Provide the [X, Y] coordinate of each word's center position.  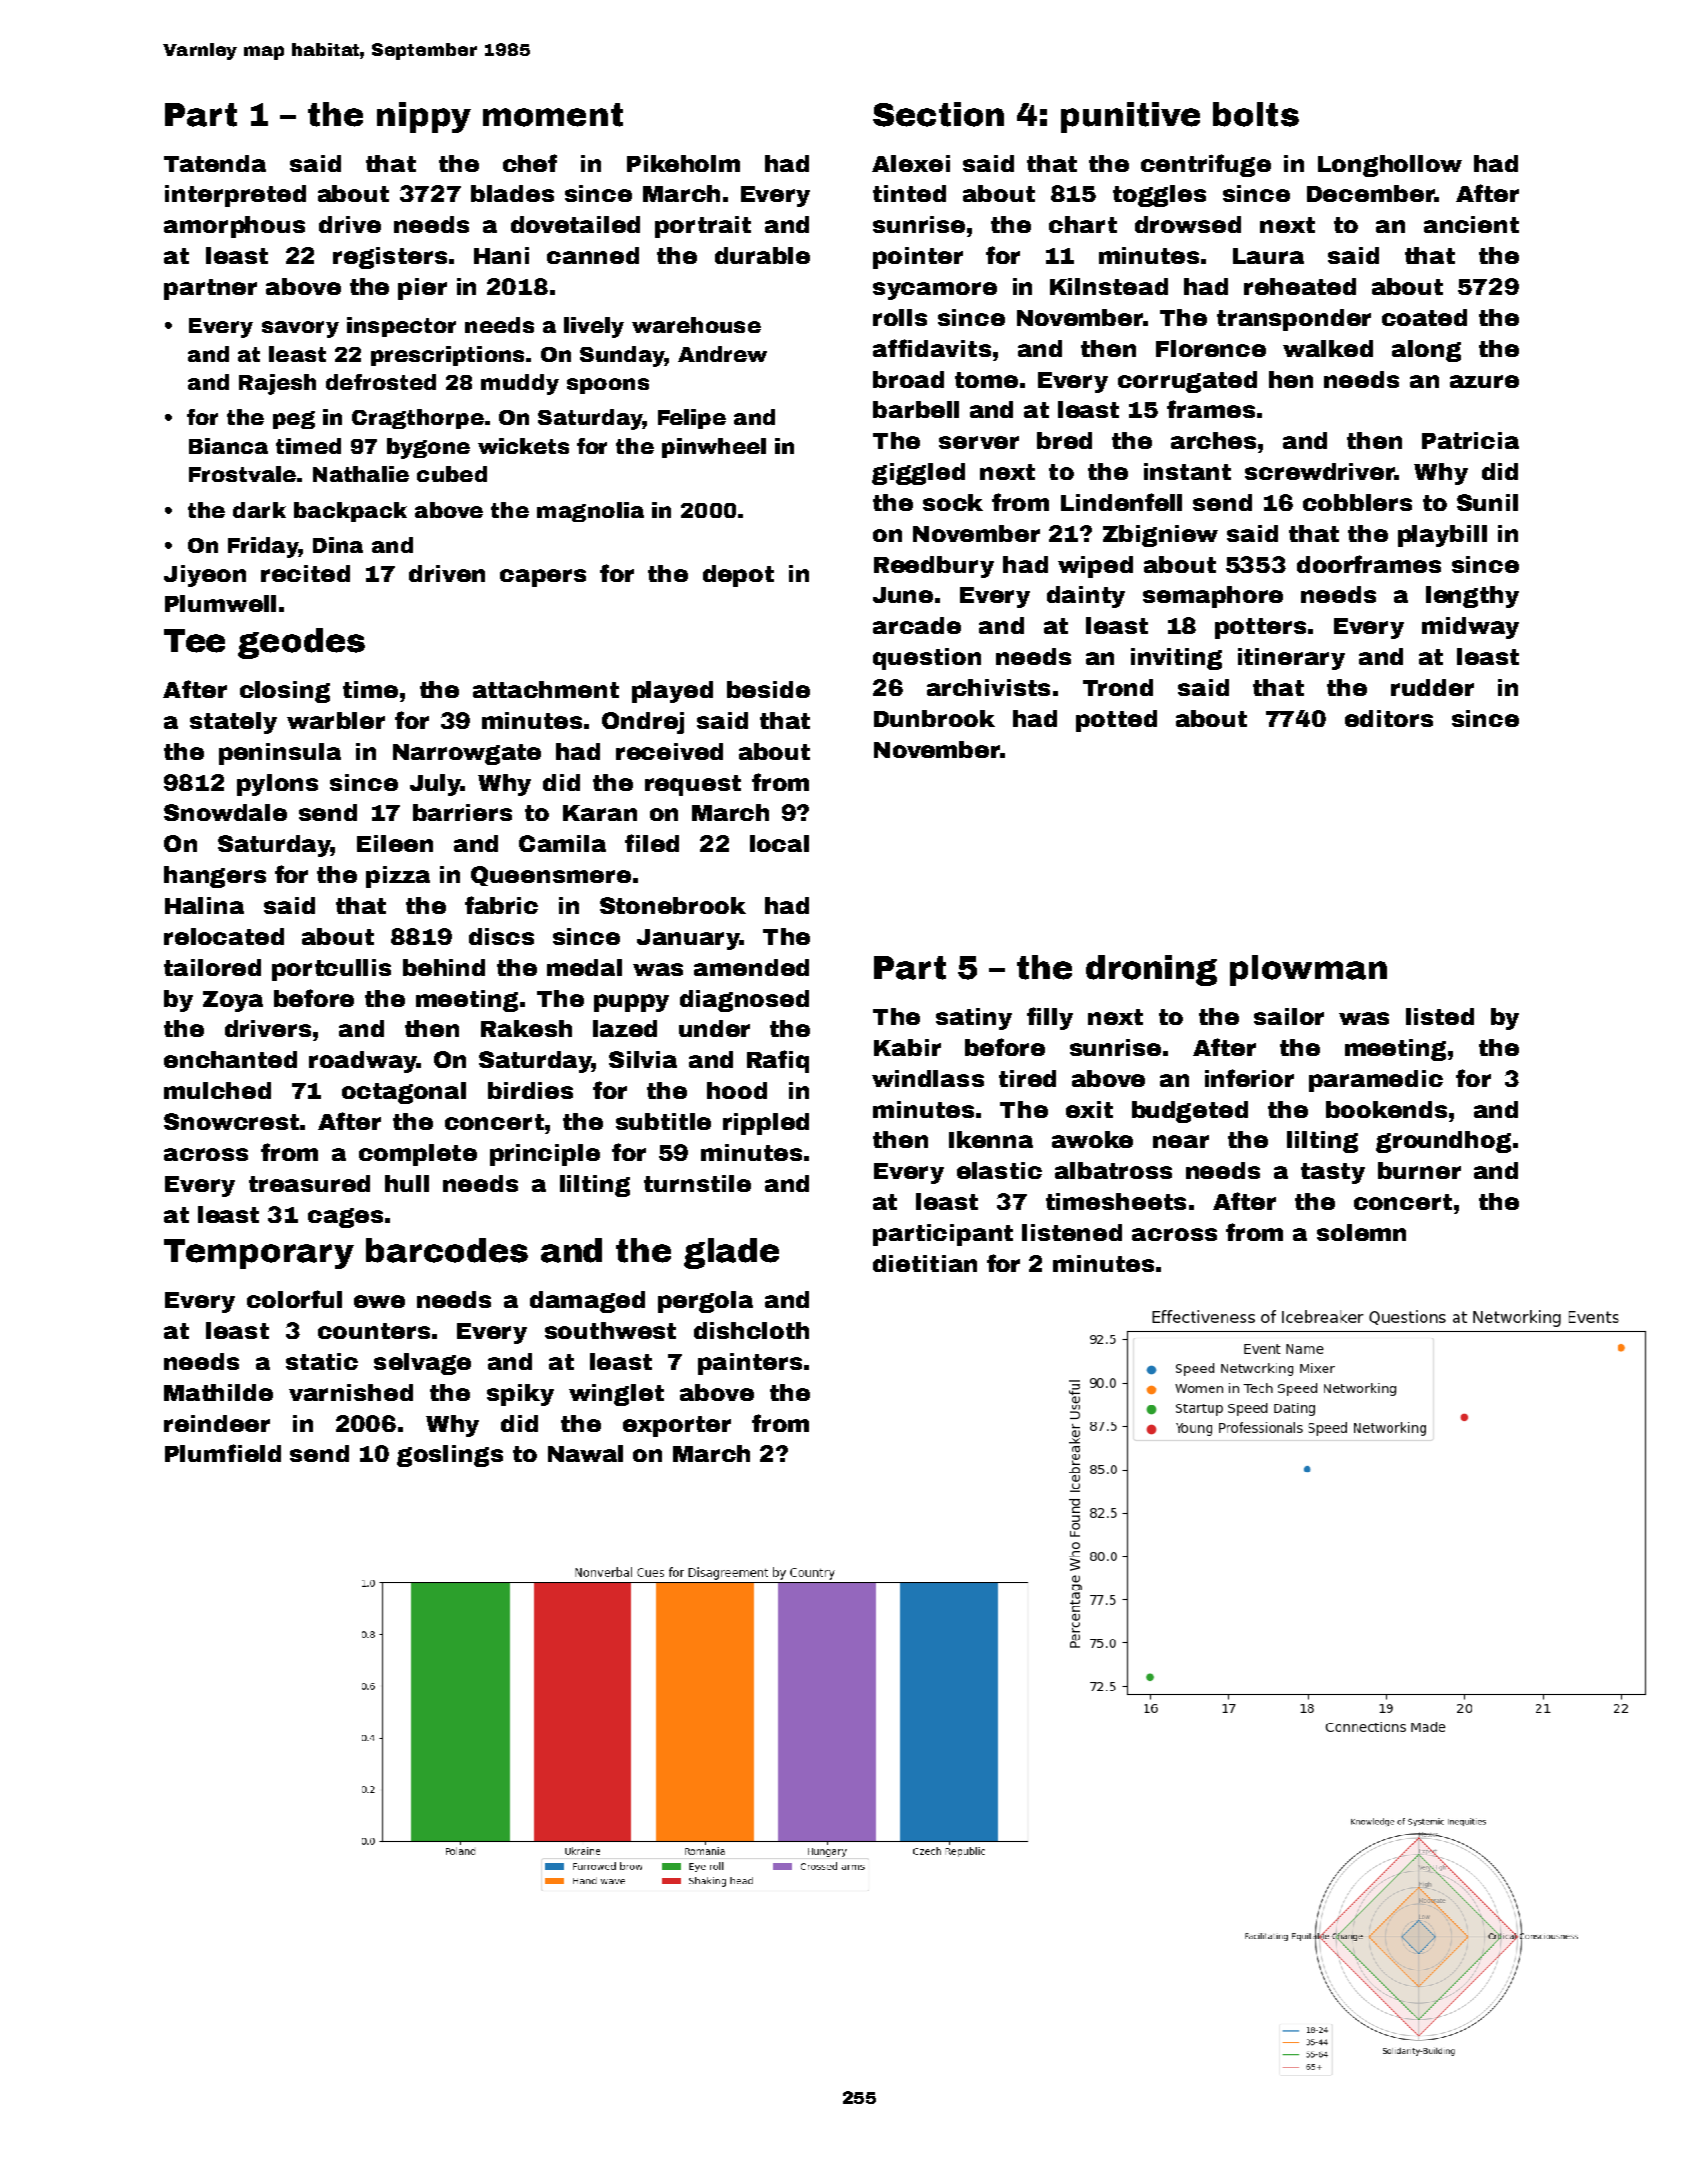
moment [553, 115]
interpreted [235, 196]
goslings [450, 1456]
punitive [1130, 117]
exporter [677, 1426]
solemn [1361, 1232]
